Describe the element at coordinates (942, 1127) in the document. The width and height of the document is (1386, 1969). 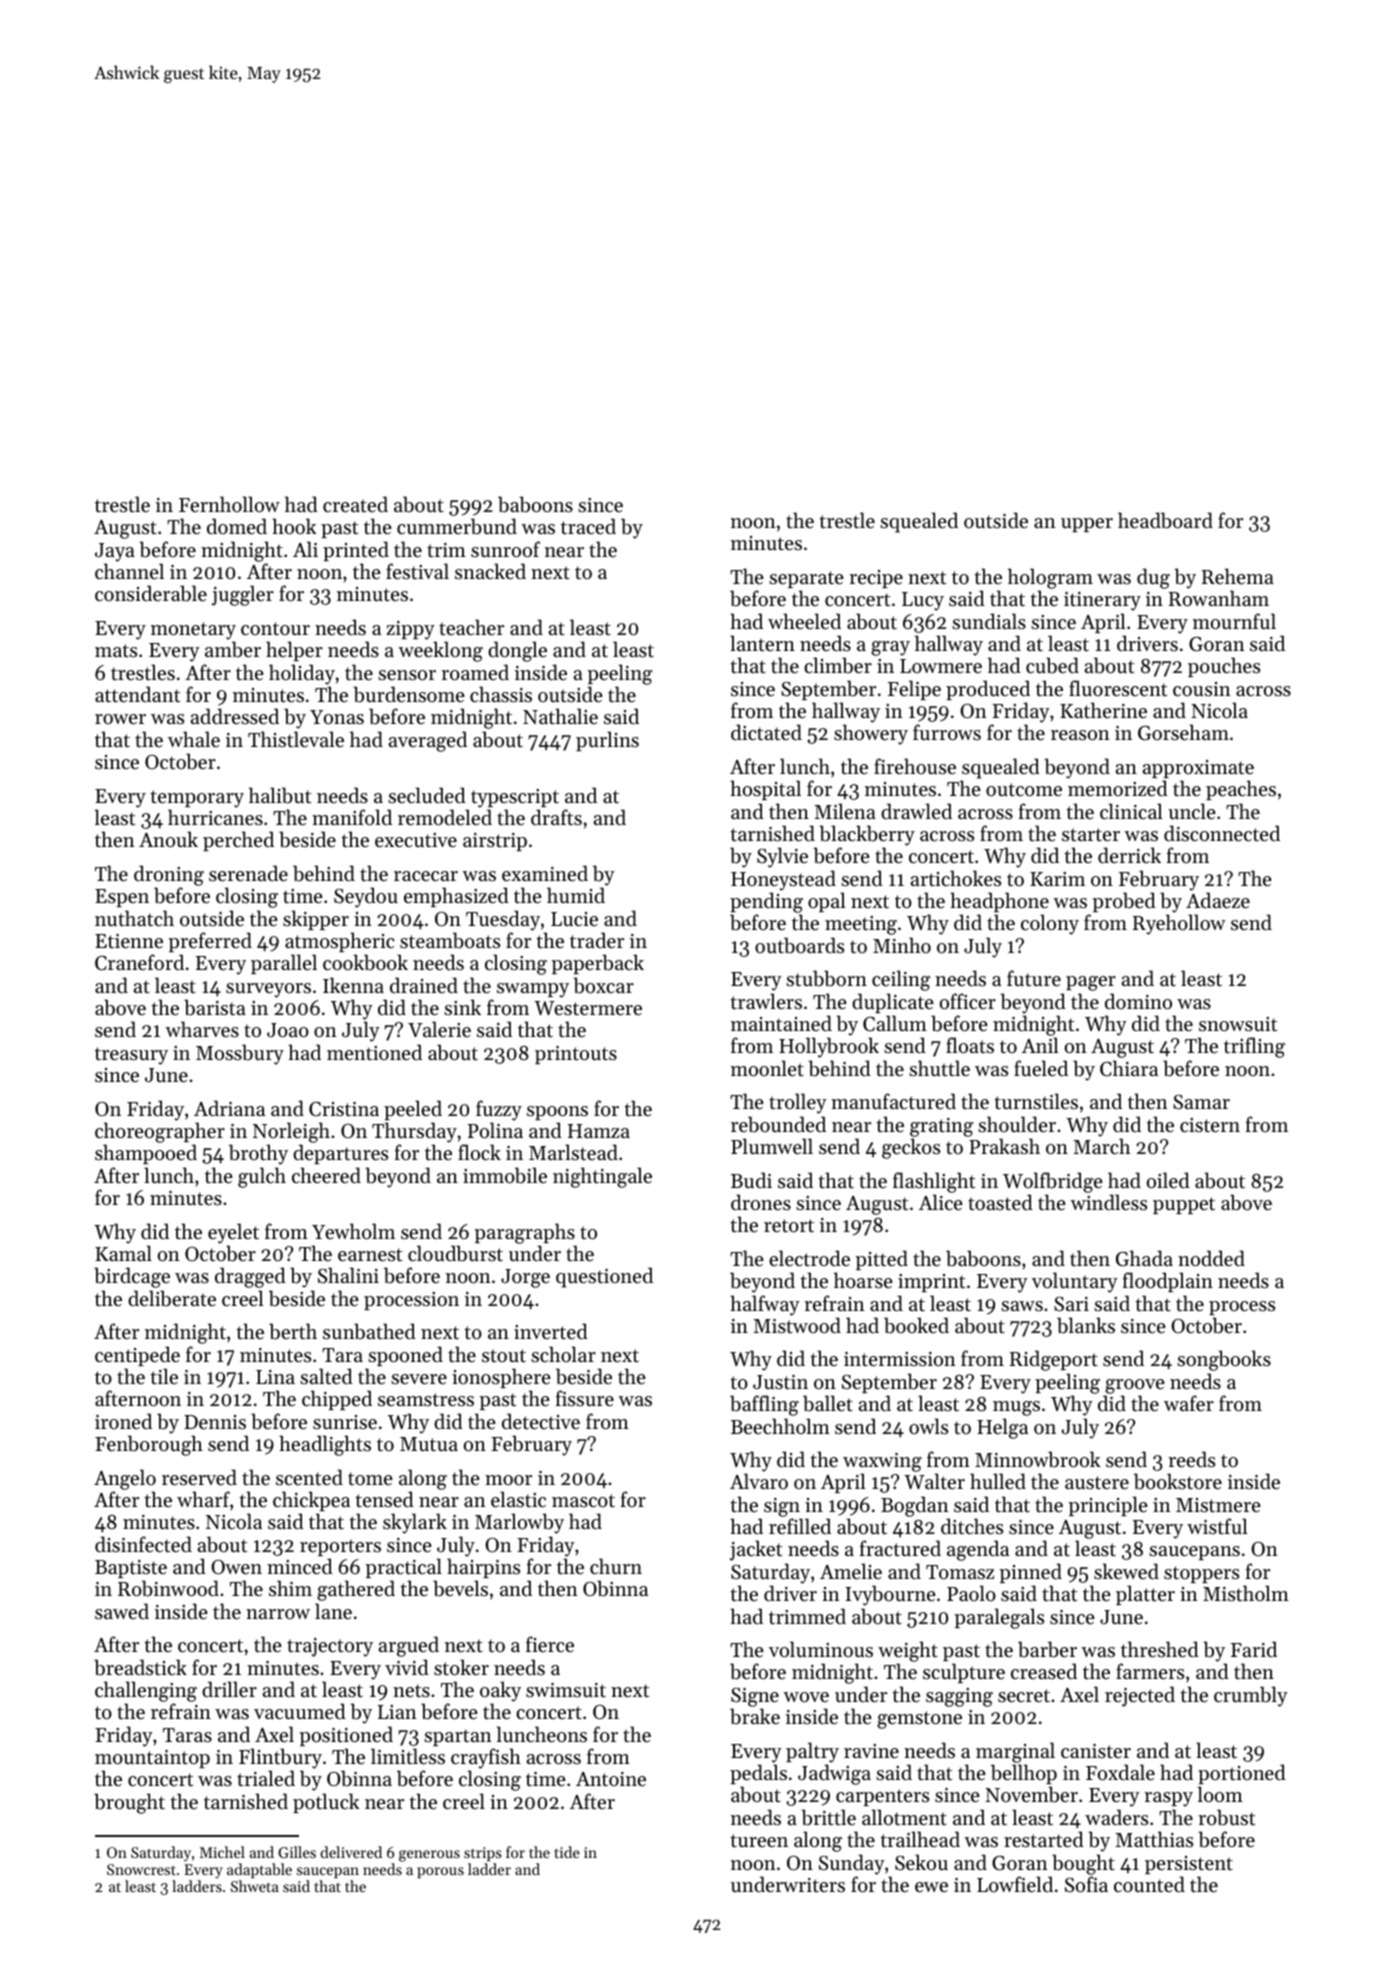
I see `grating` at that location.
